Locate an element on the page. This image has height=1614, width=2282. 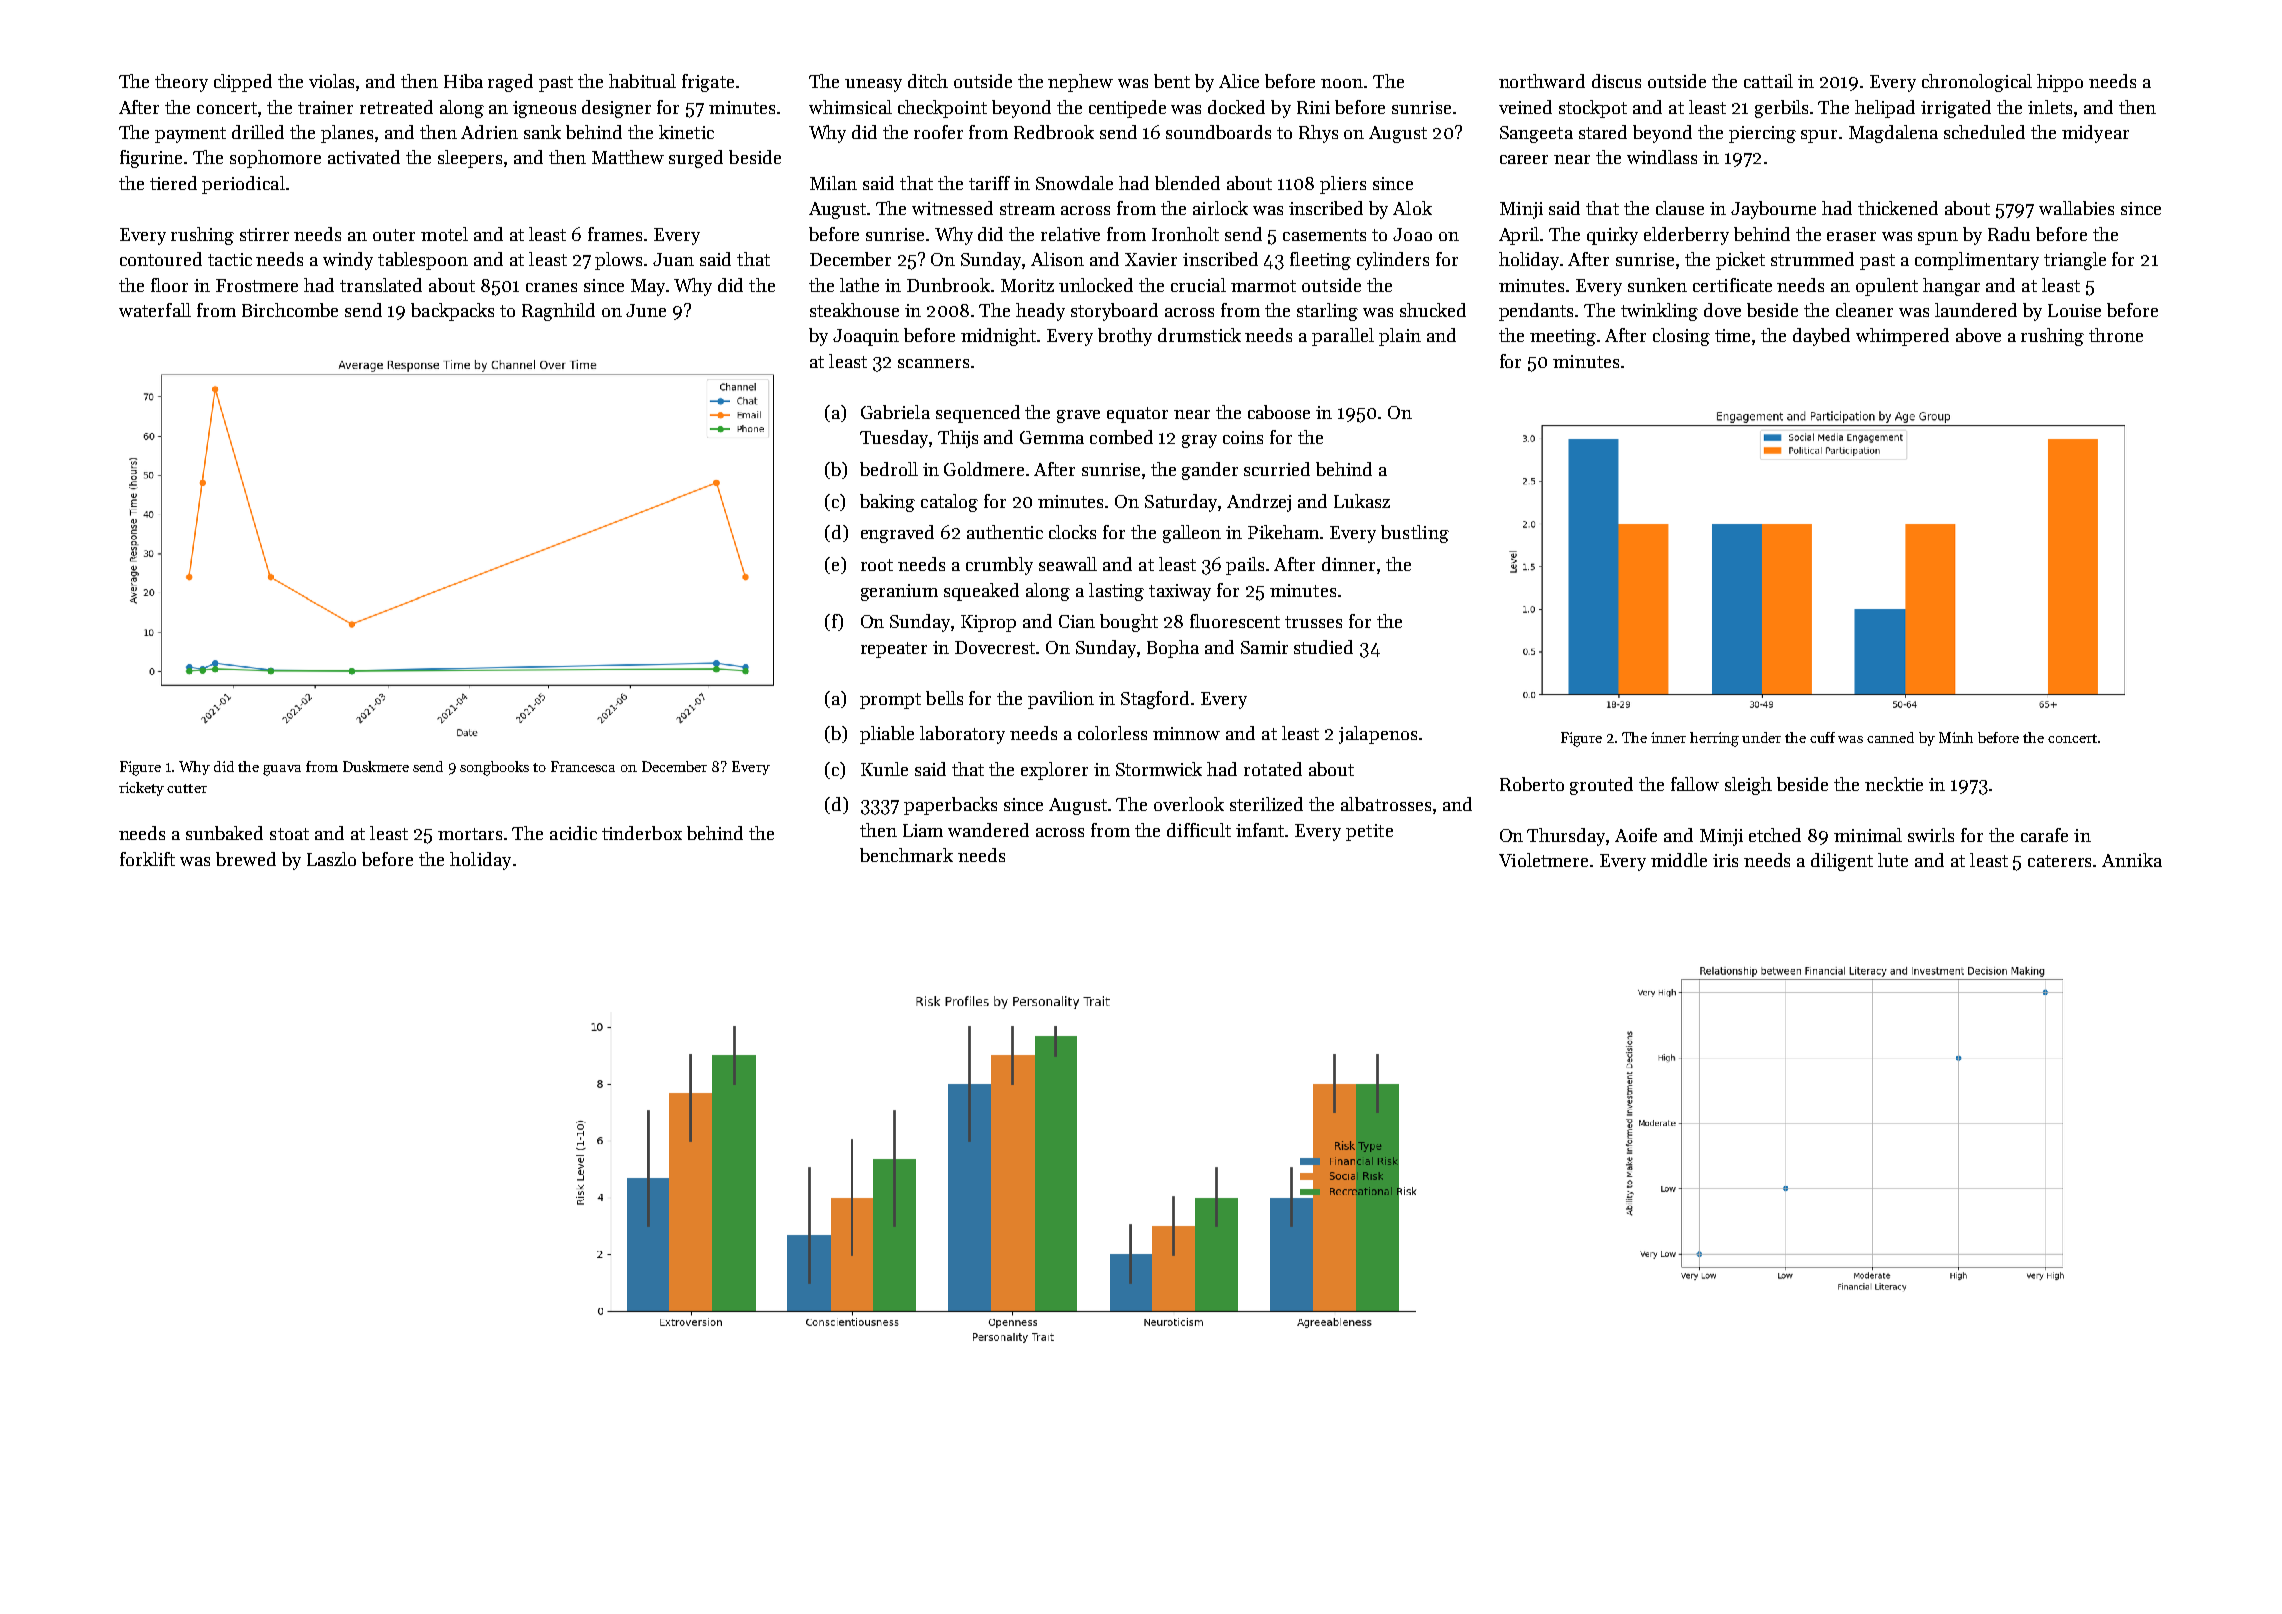
iris is located at coordinates (1725, 860).
